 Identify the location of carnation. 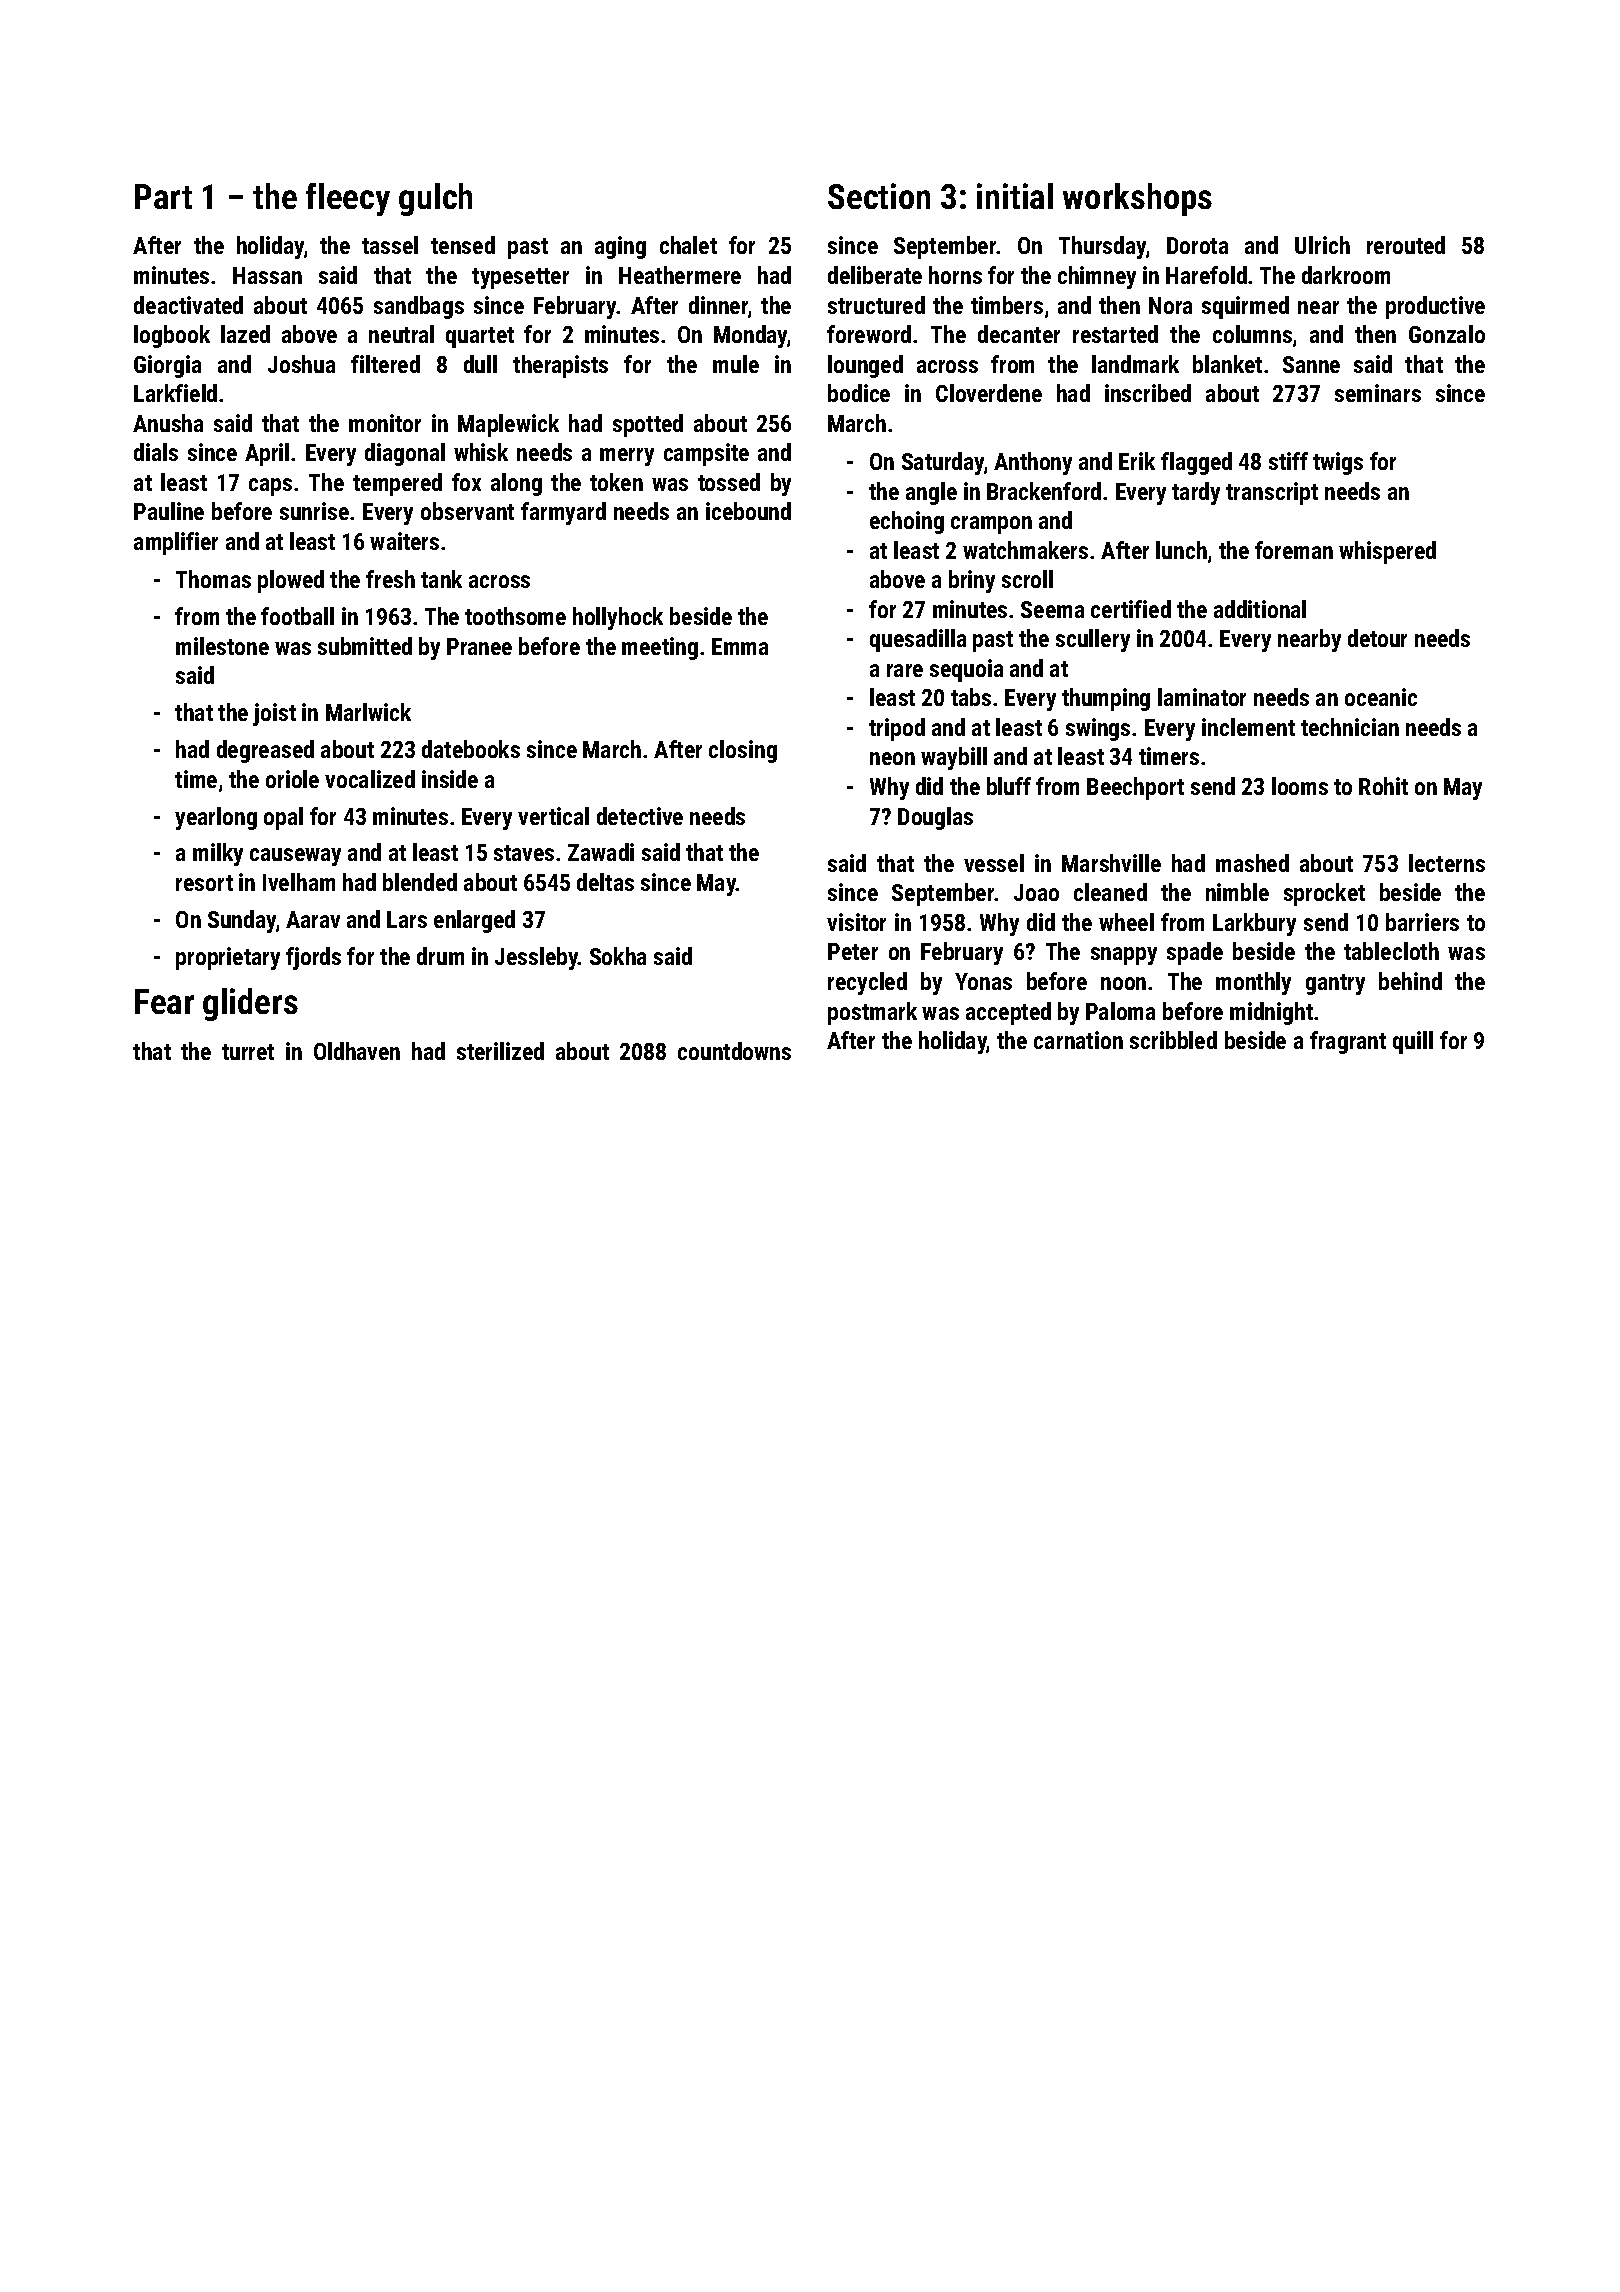
(1078, 1040).
